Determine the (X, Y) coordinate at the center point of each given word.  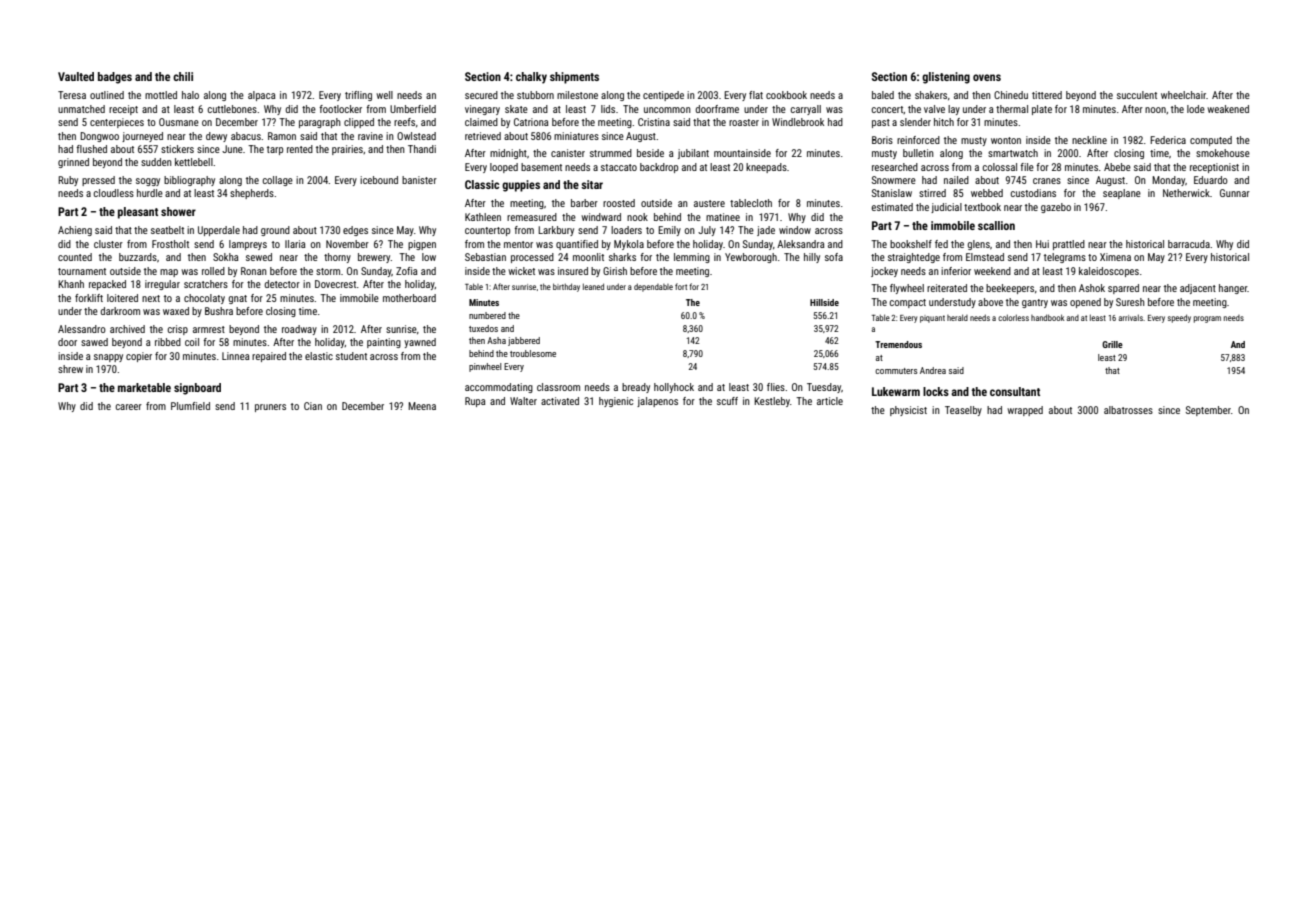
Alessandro (82, 329)
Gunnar (1235, 193)
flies (776, 387)
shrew (70, 369)
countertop (487, 231)
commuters (896, 371)
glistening (946, 78)
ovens (987, 77)
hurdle (150, 193)
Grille (1112, 344)
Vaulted (76, 76)
